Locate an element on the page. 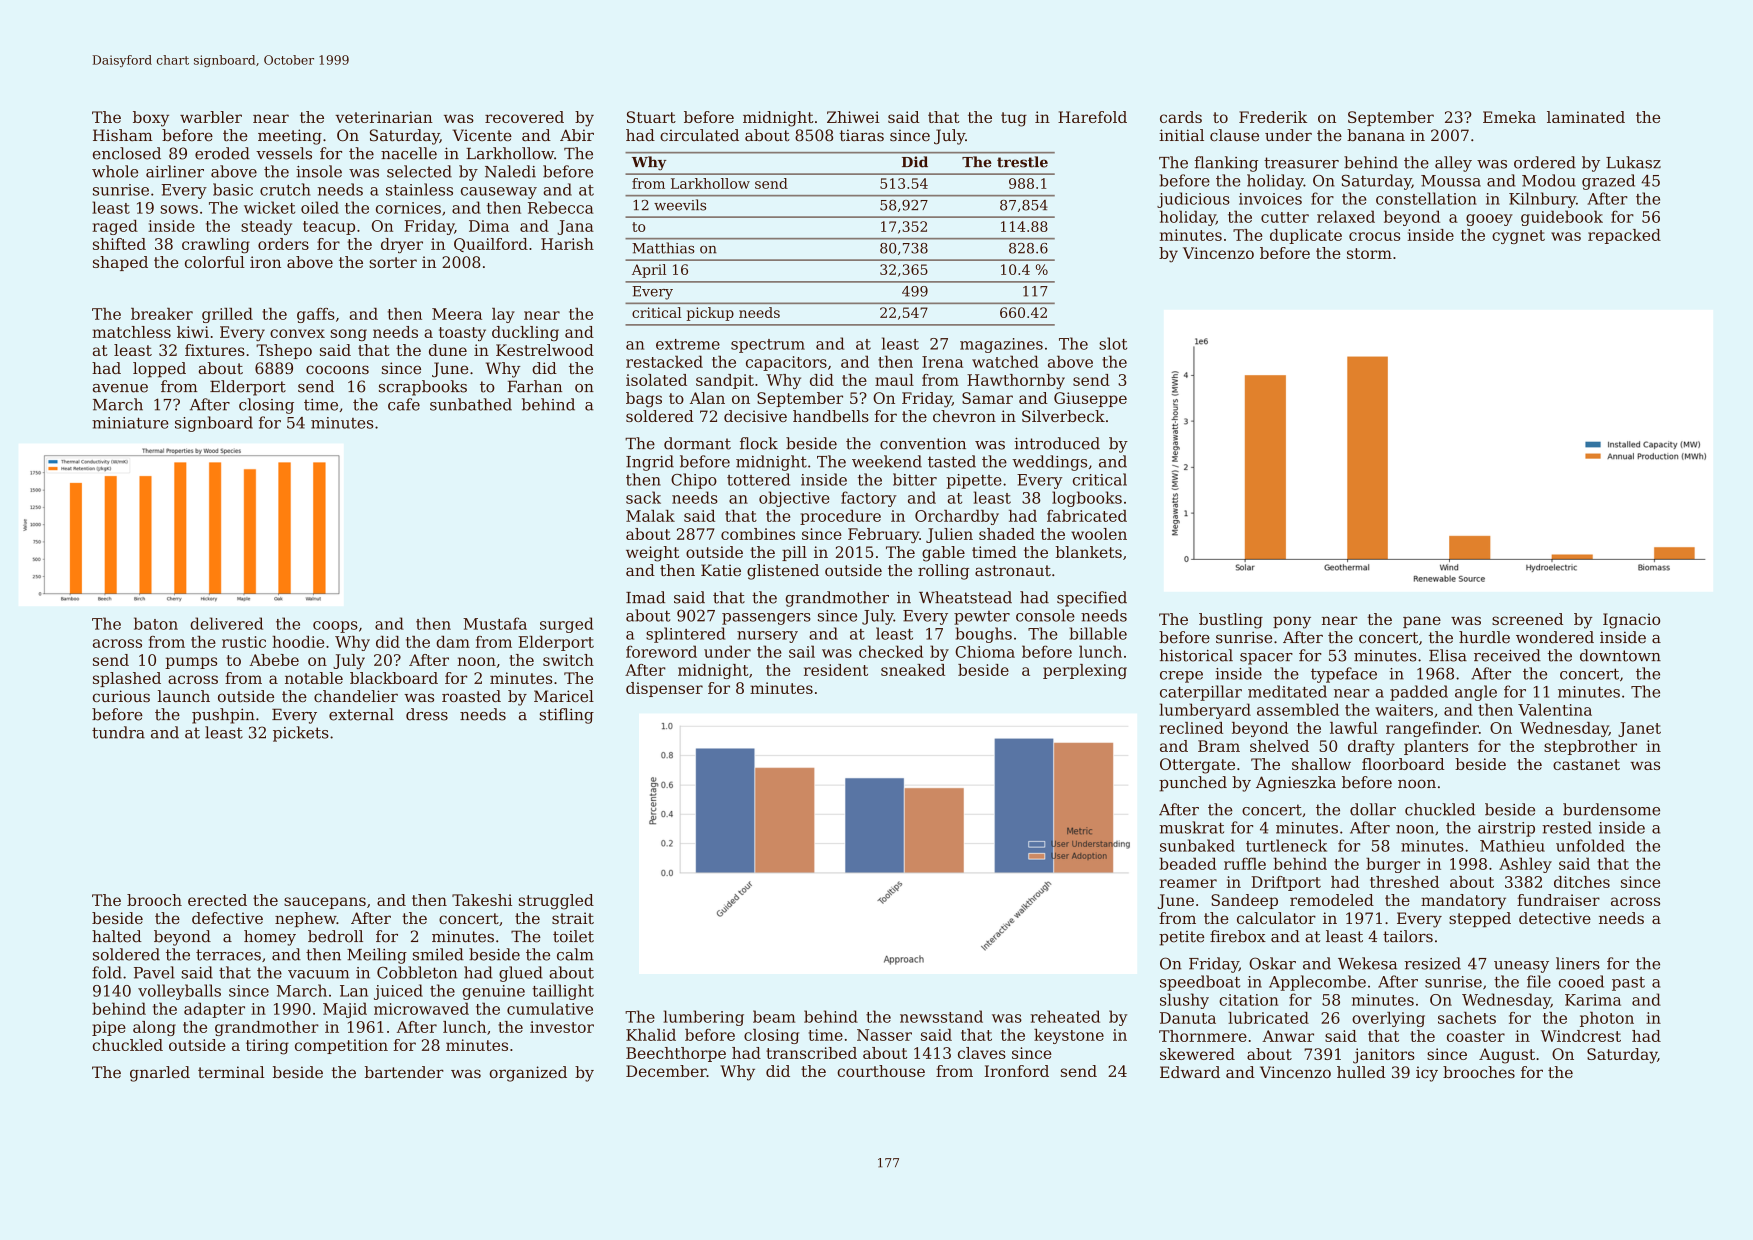 The image size is (1753, 1240). threshed is located at coordinates (1404, 882).
